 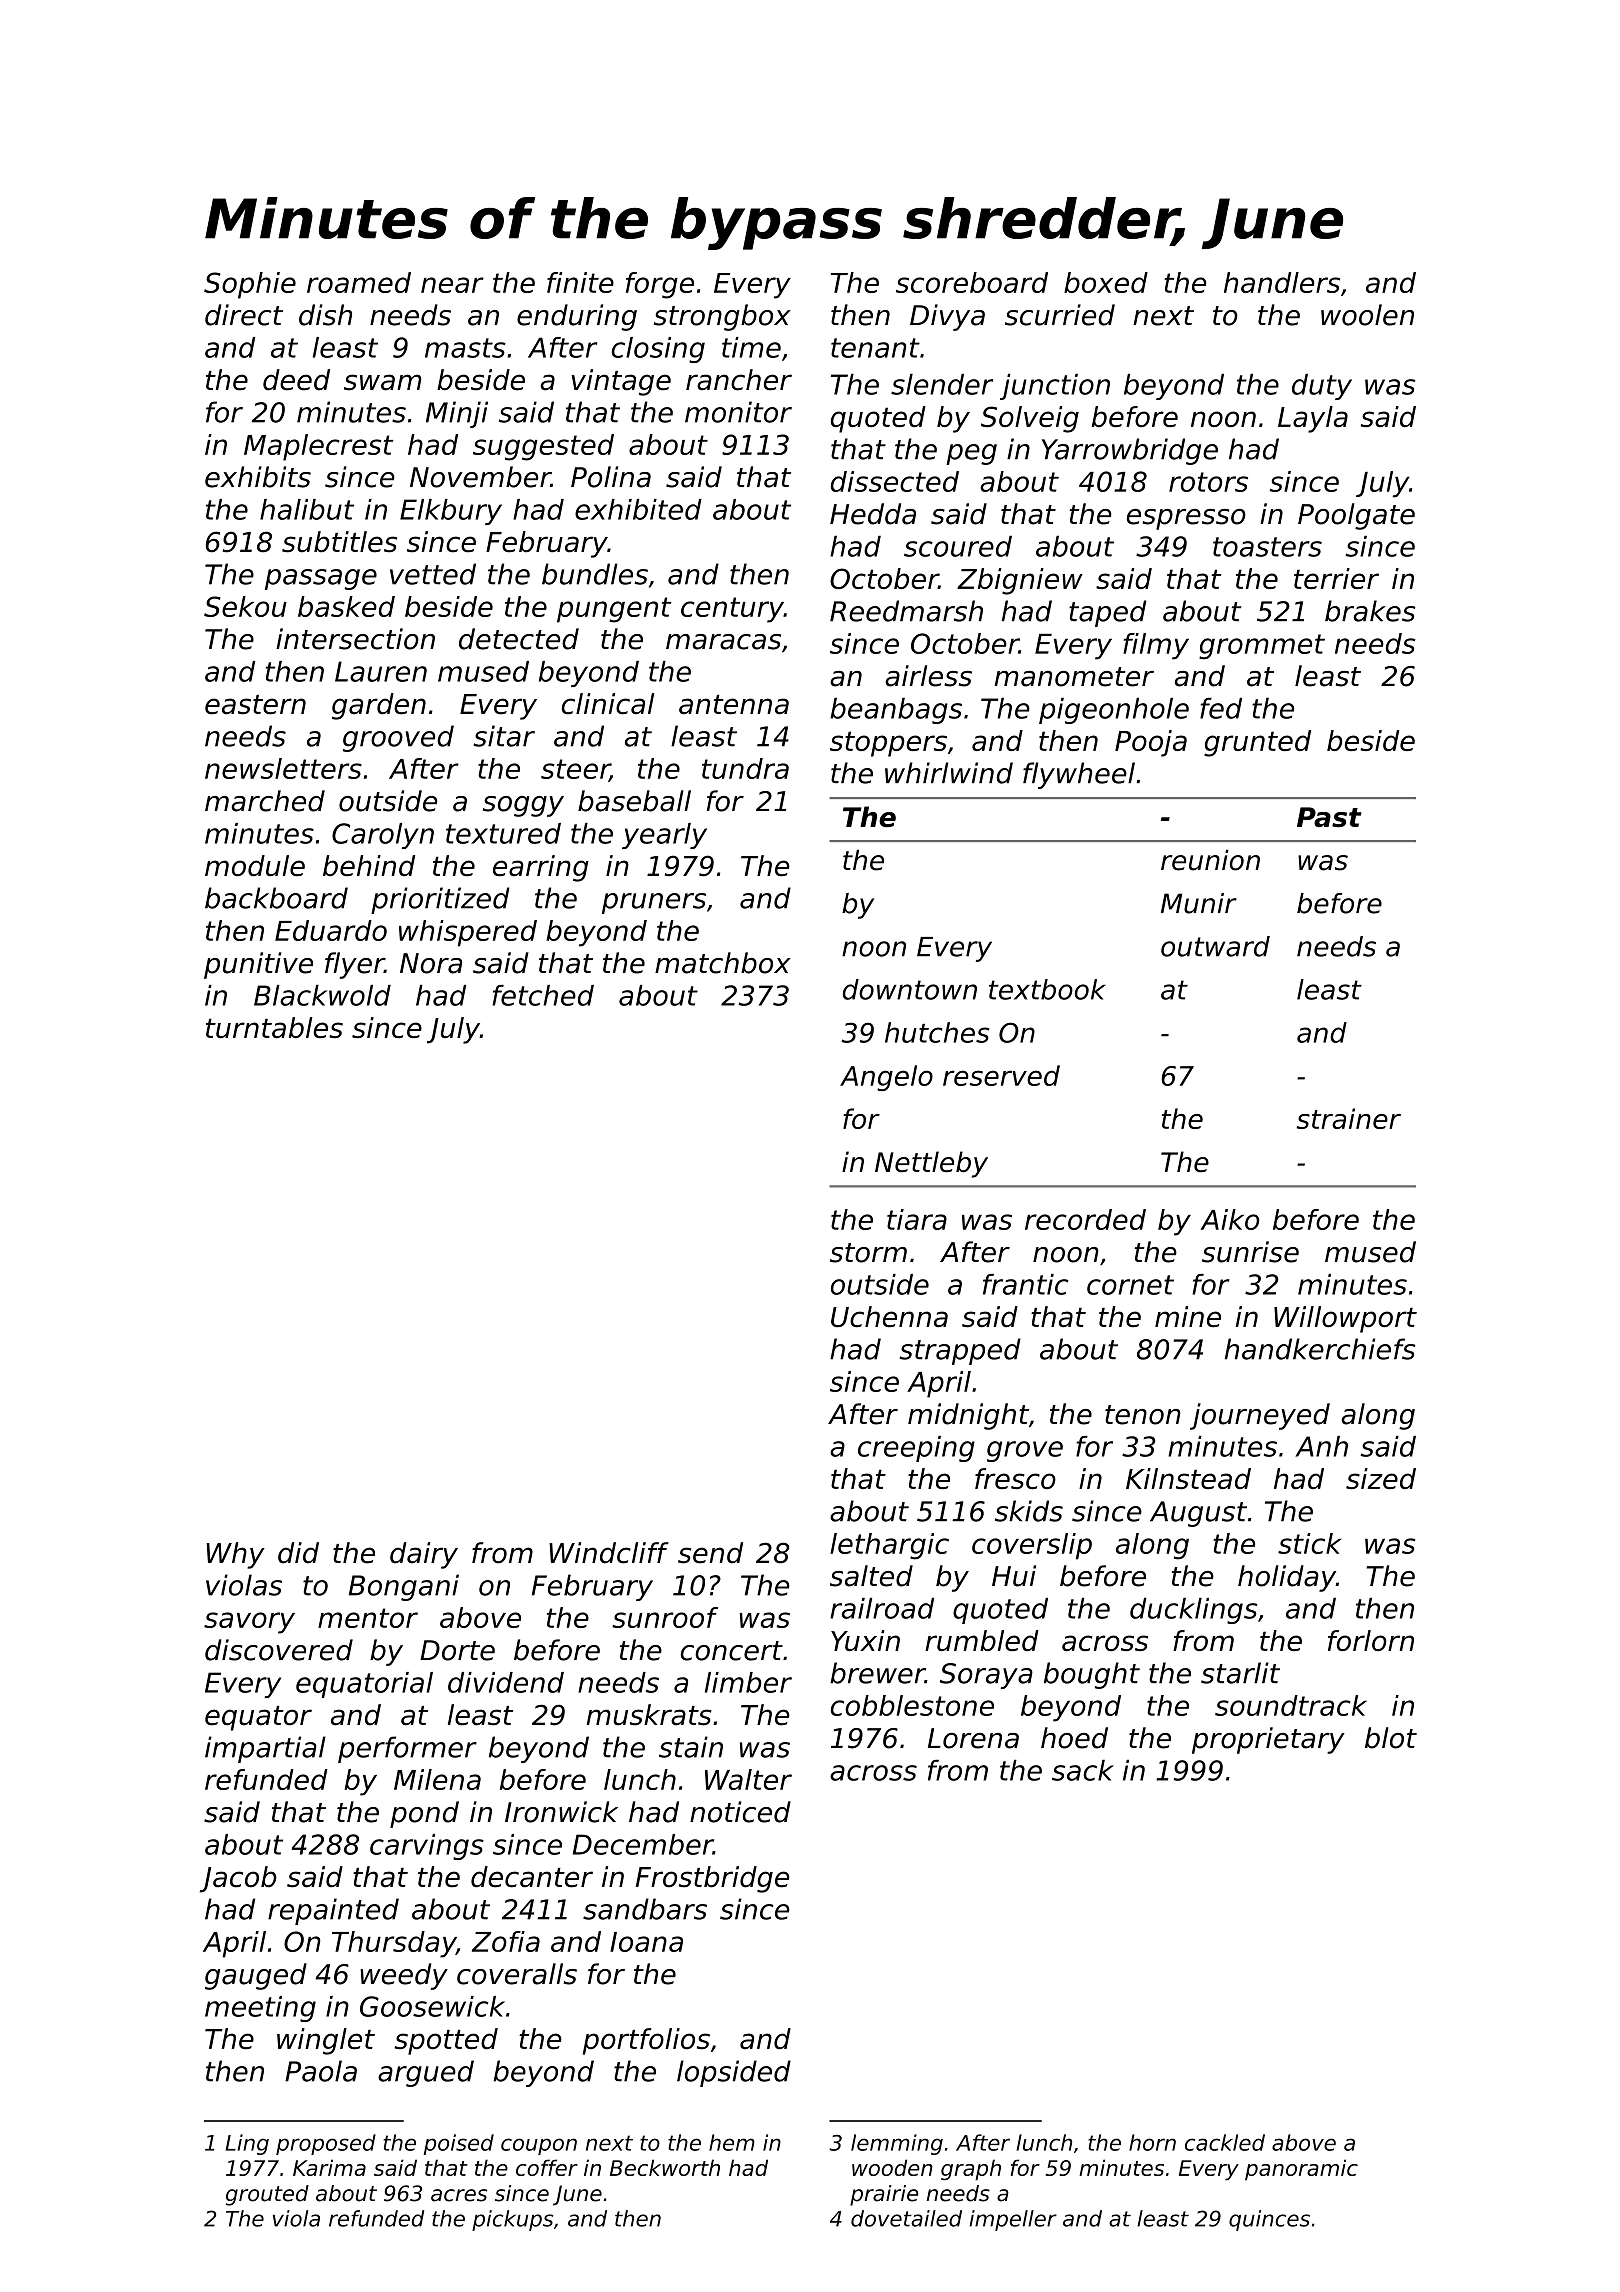 I want to click on scoreboard, so click(x=972, y=282).
